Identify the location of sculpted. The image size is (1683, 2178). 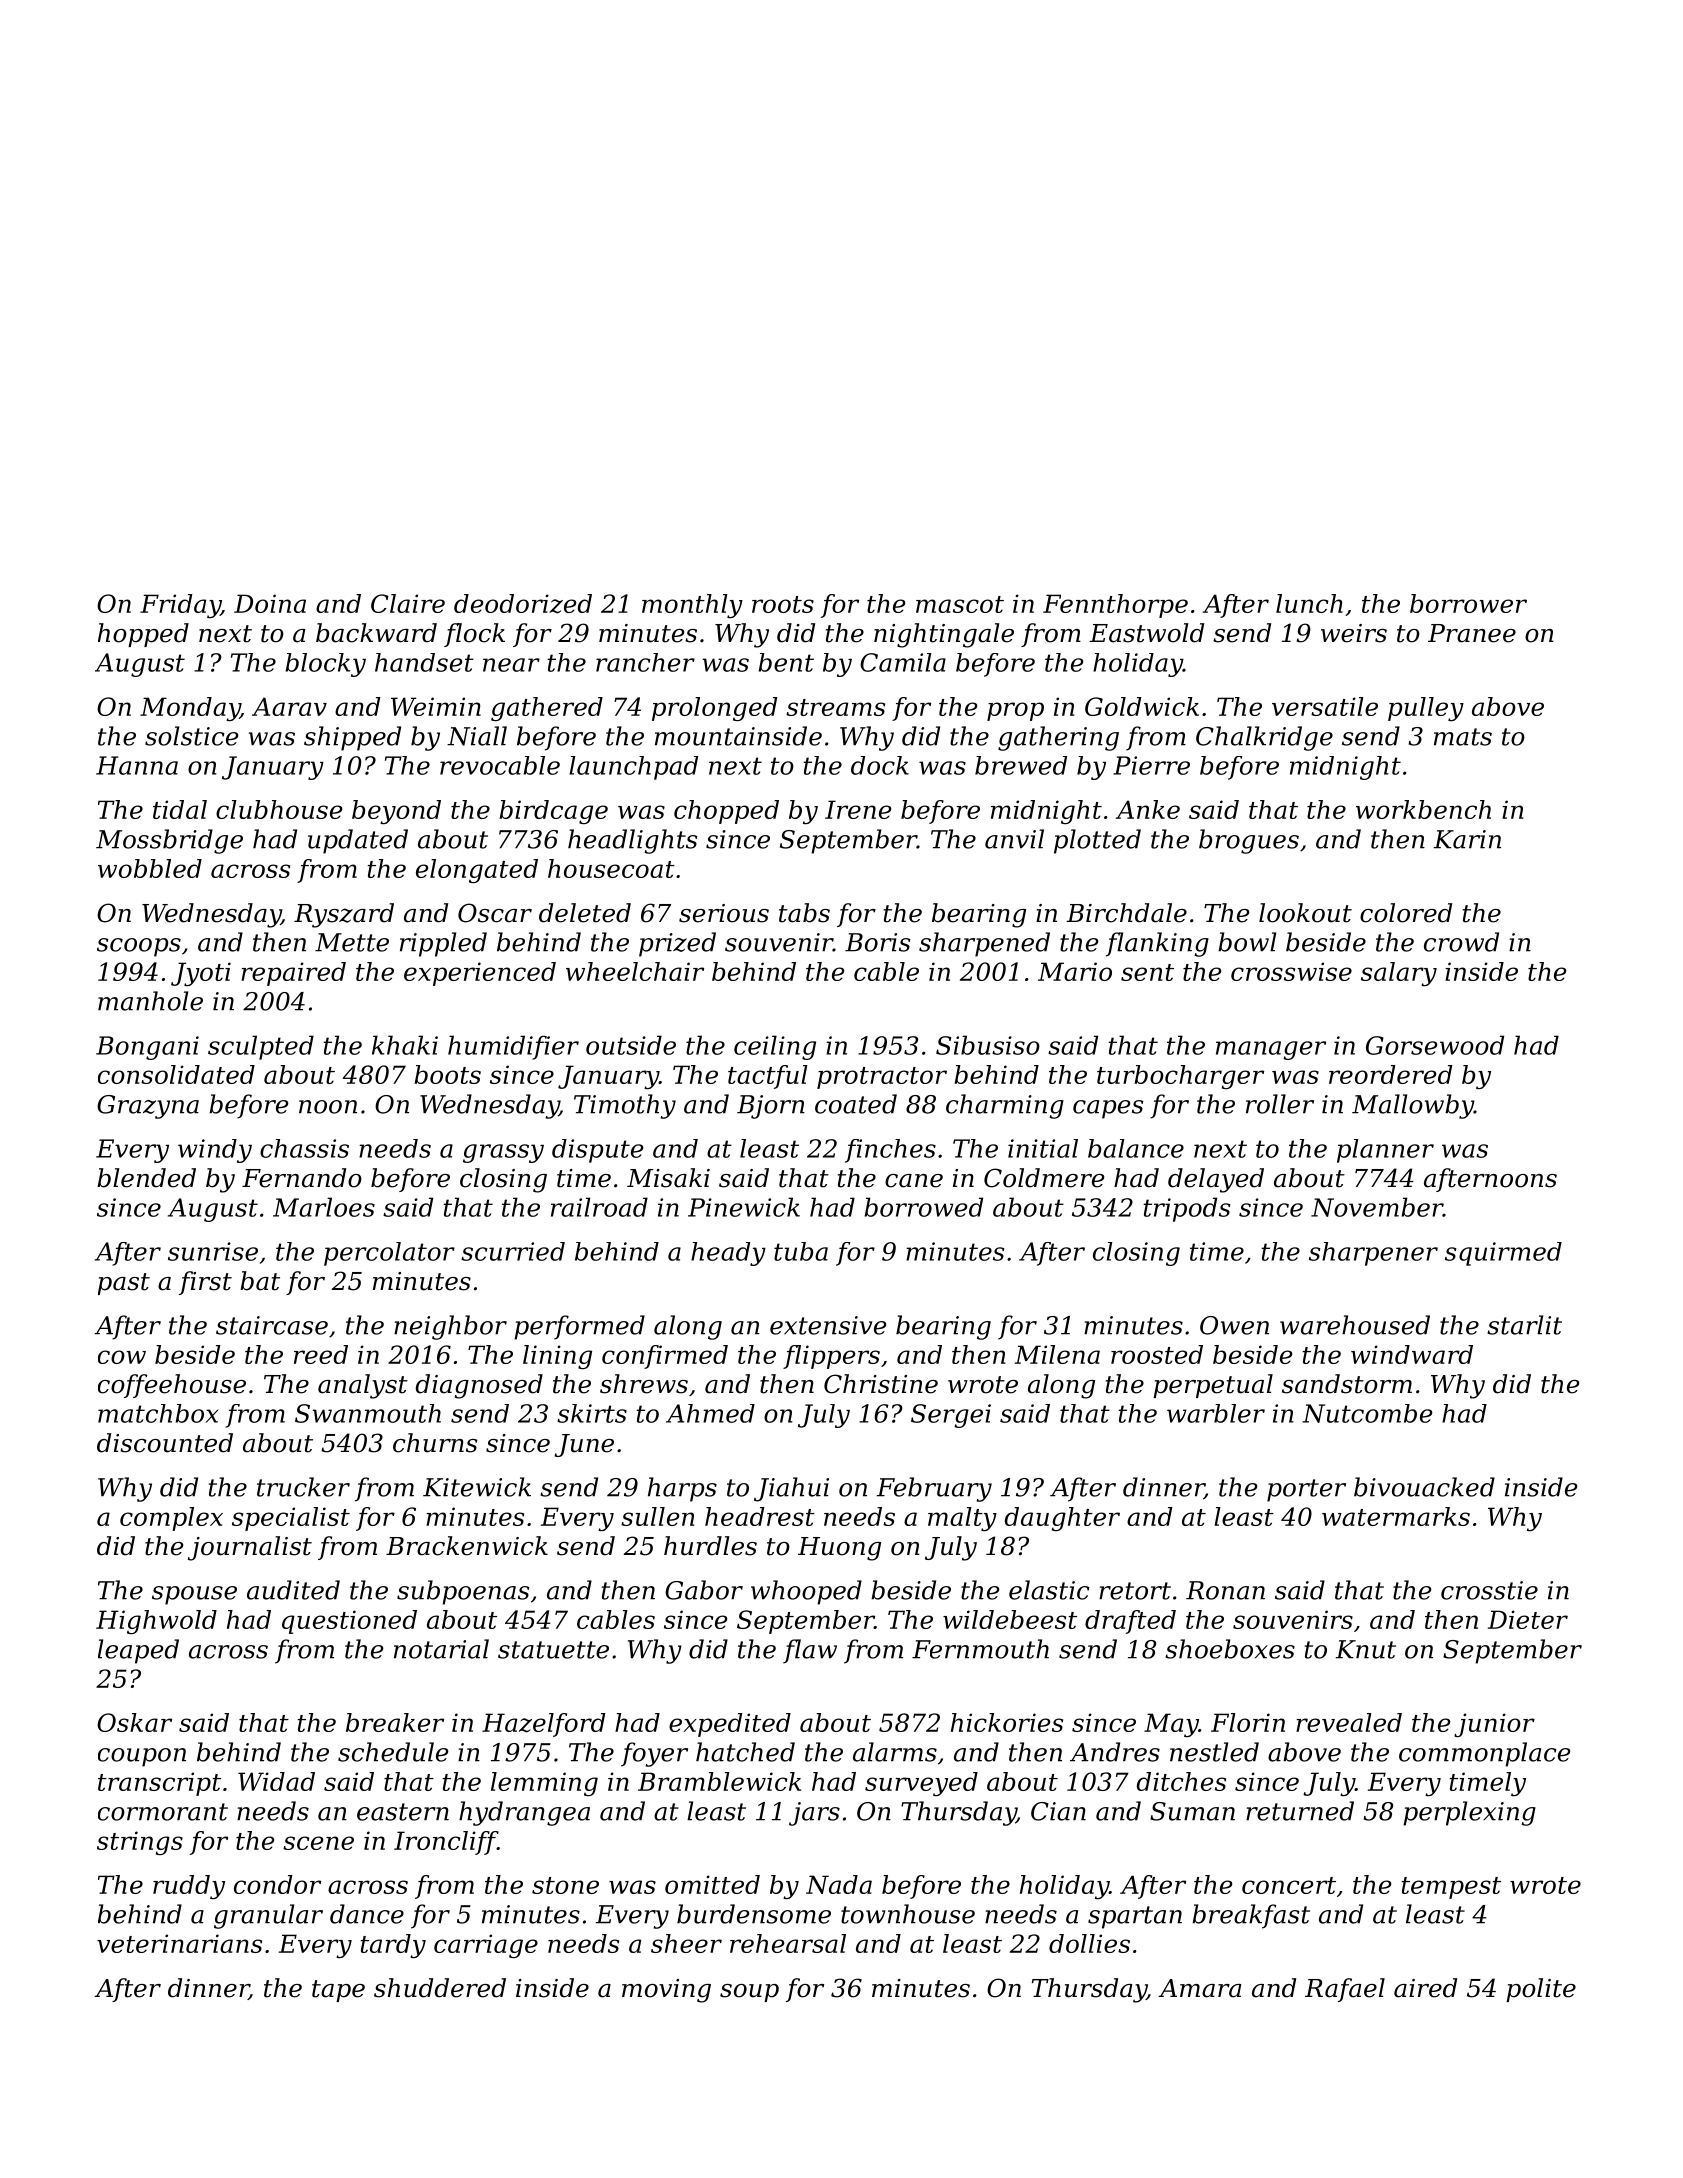
(261, 1047).
